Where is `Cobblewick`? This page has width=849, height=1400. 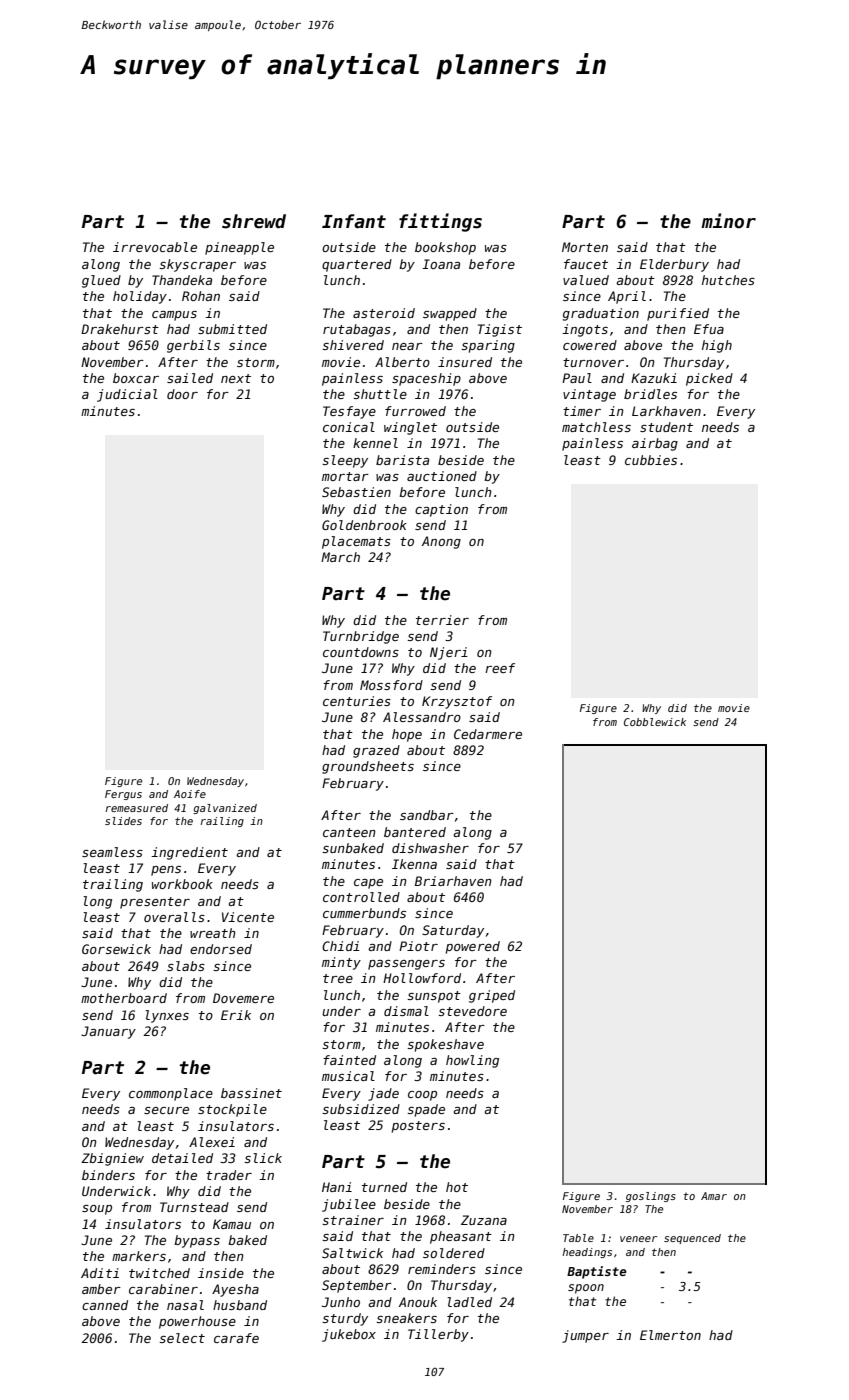
Cobblewick is located at coordinates (655, 722).
